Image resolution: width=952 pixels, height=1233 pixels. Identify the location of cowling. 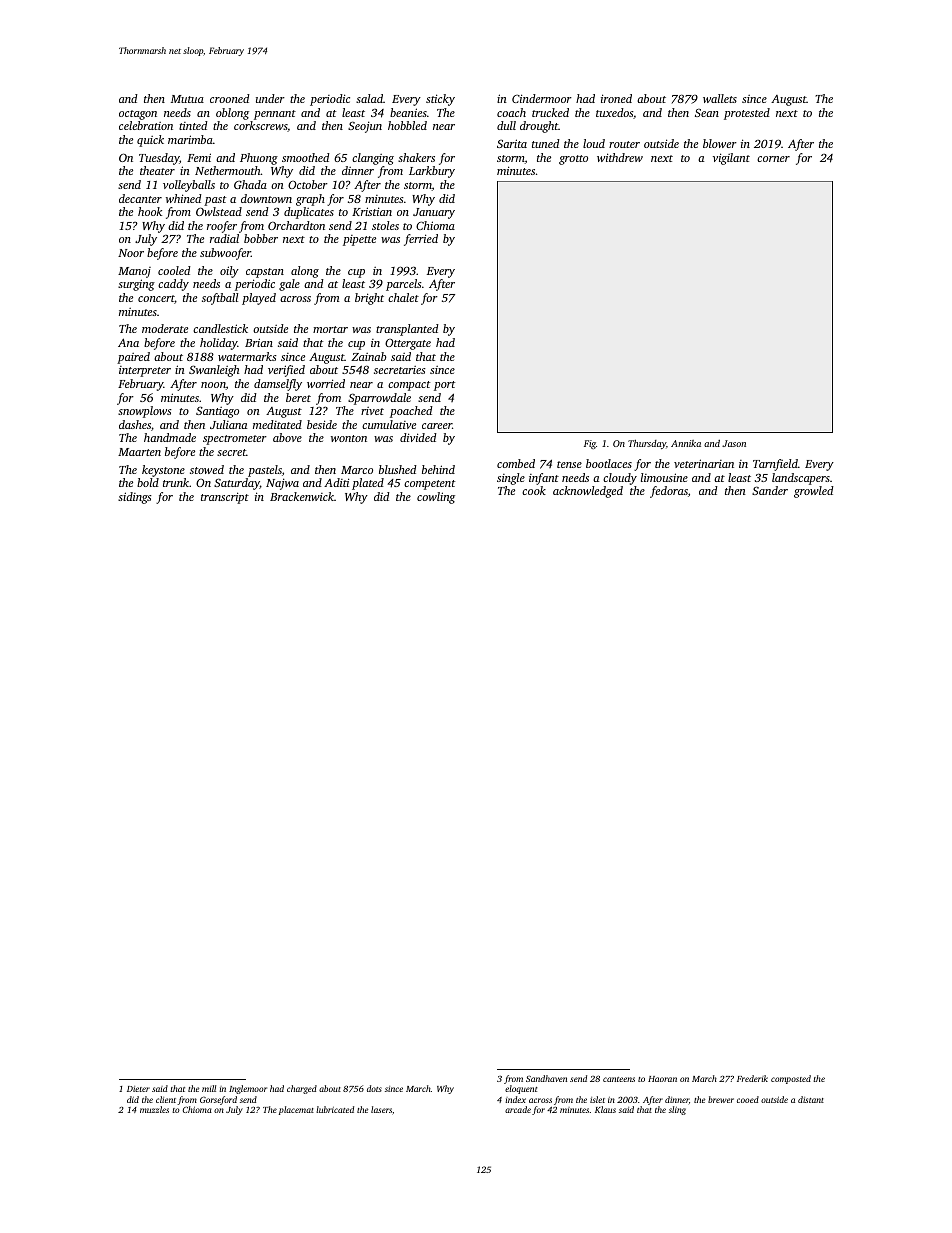
(436, 498).
